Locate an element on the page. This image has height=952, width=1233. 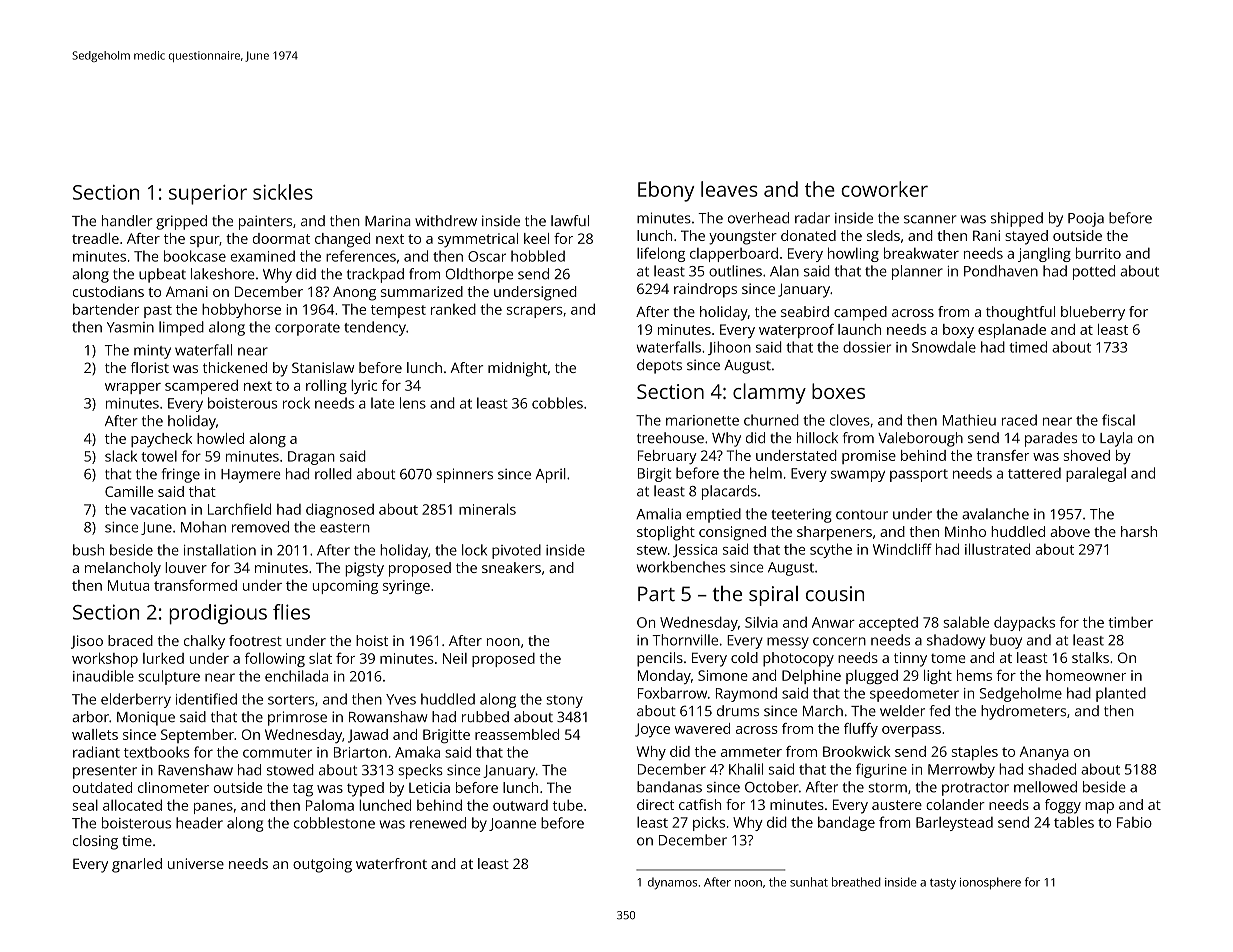
Thornville is located at coordinates (685, 640).
